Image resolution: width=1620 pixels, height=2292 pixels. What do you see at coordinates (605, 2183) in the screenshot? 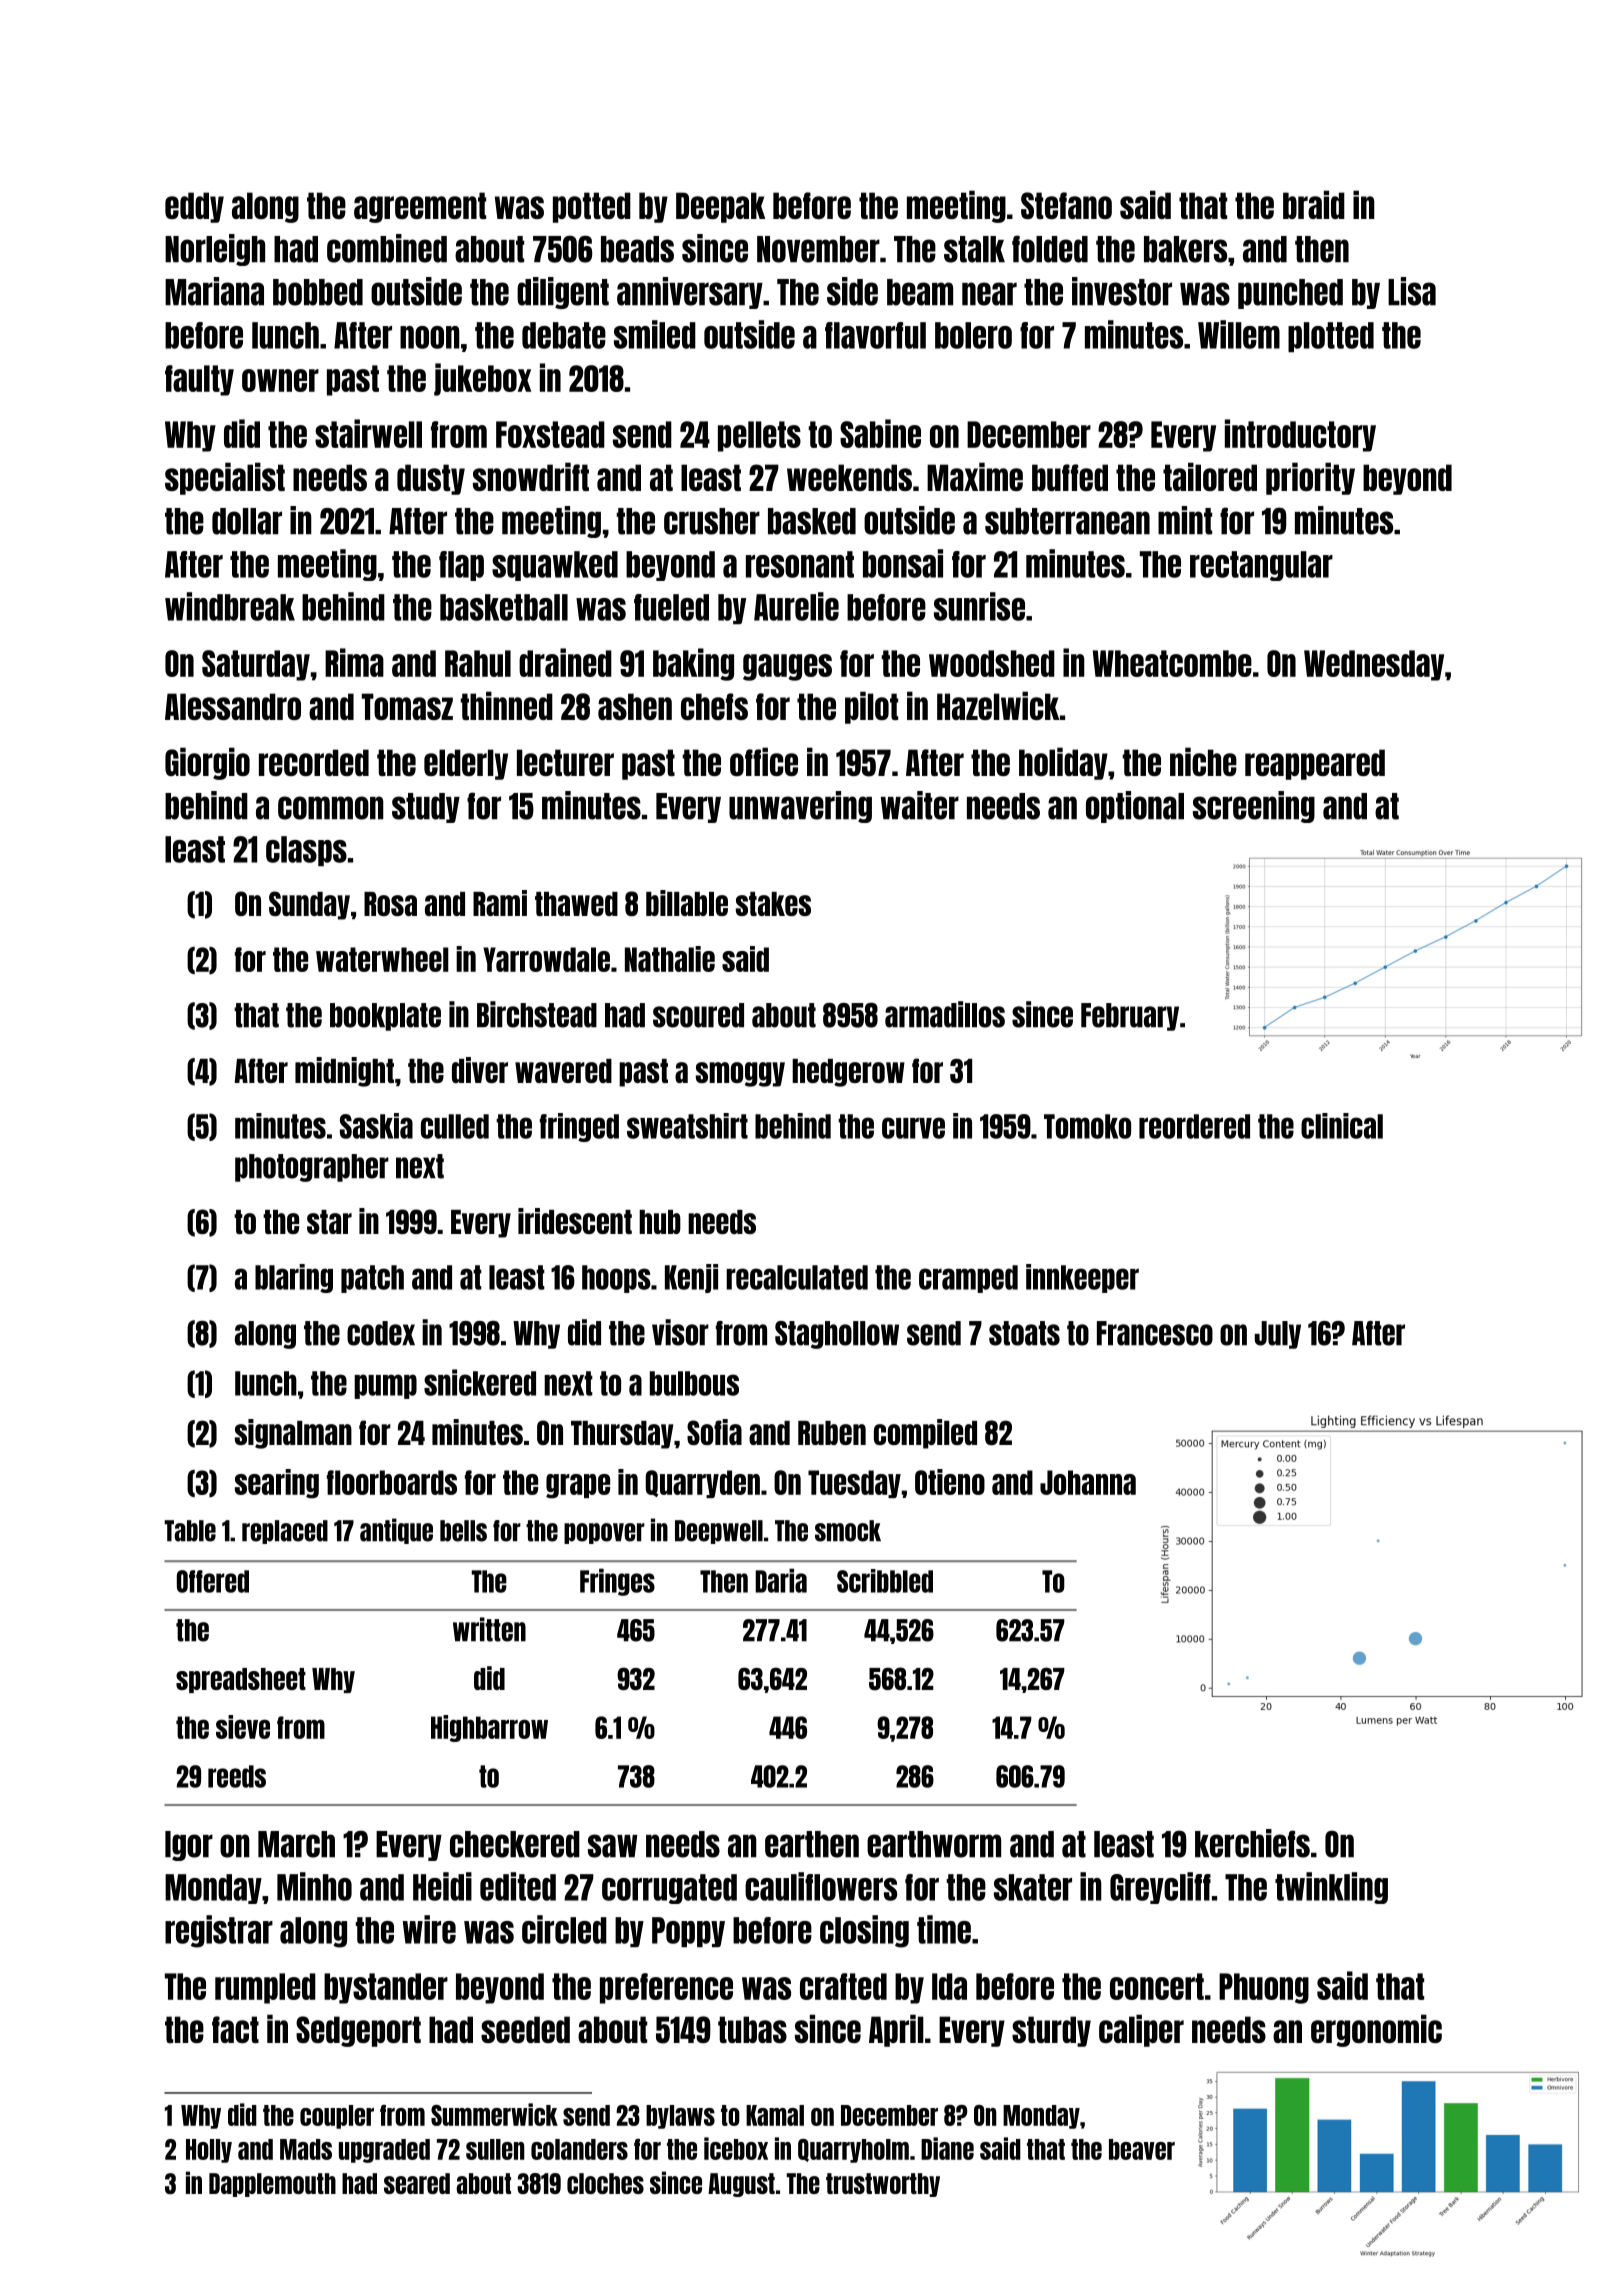
I see `cloches` at bounding box center [605, 2183].
